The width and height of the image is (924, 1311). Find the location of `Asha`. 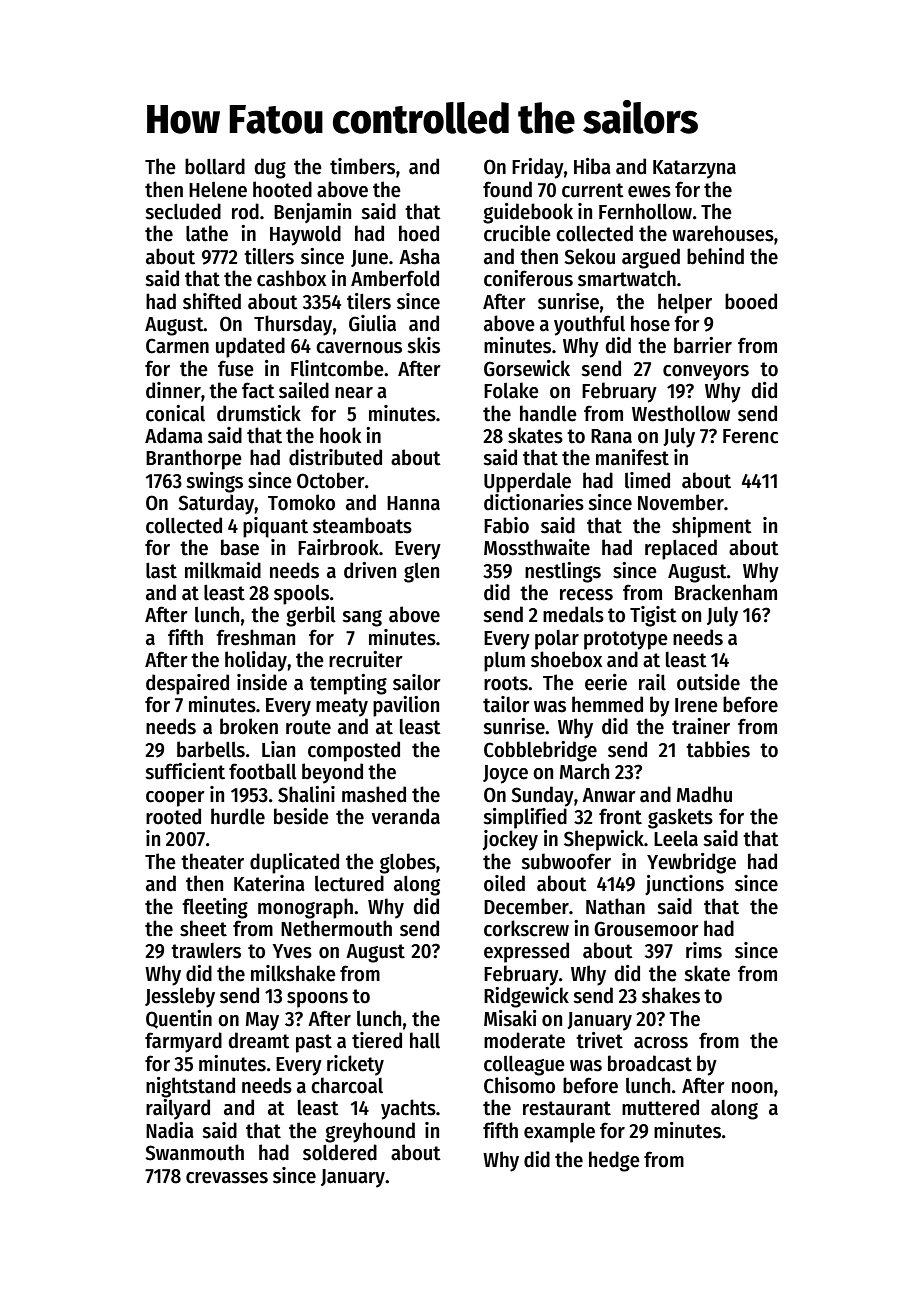

Asha is located at coordinates (419, 256).
